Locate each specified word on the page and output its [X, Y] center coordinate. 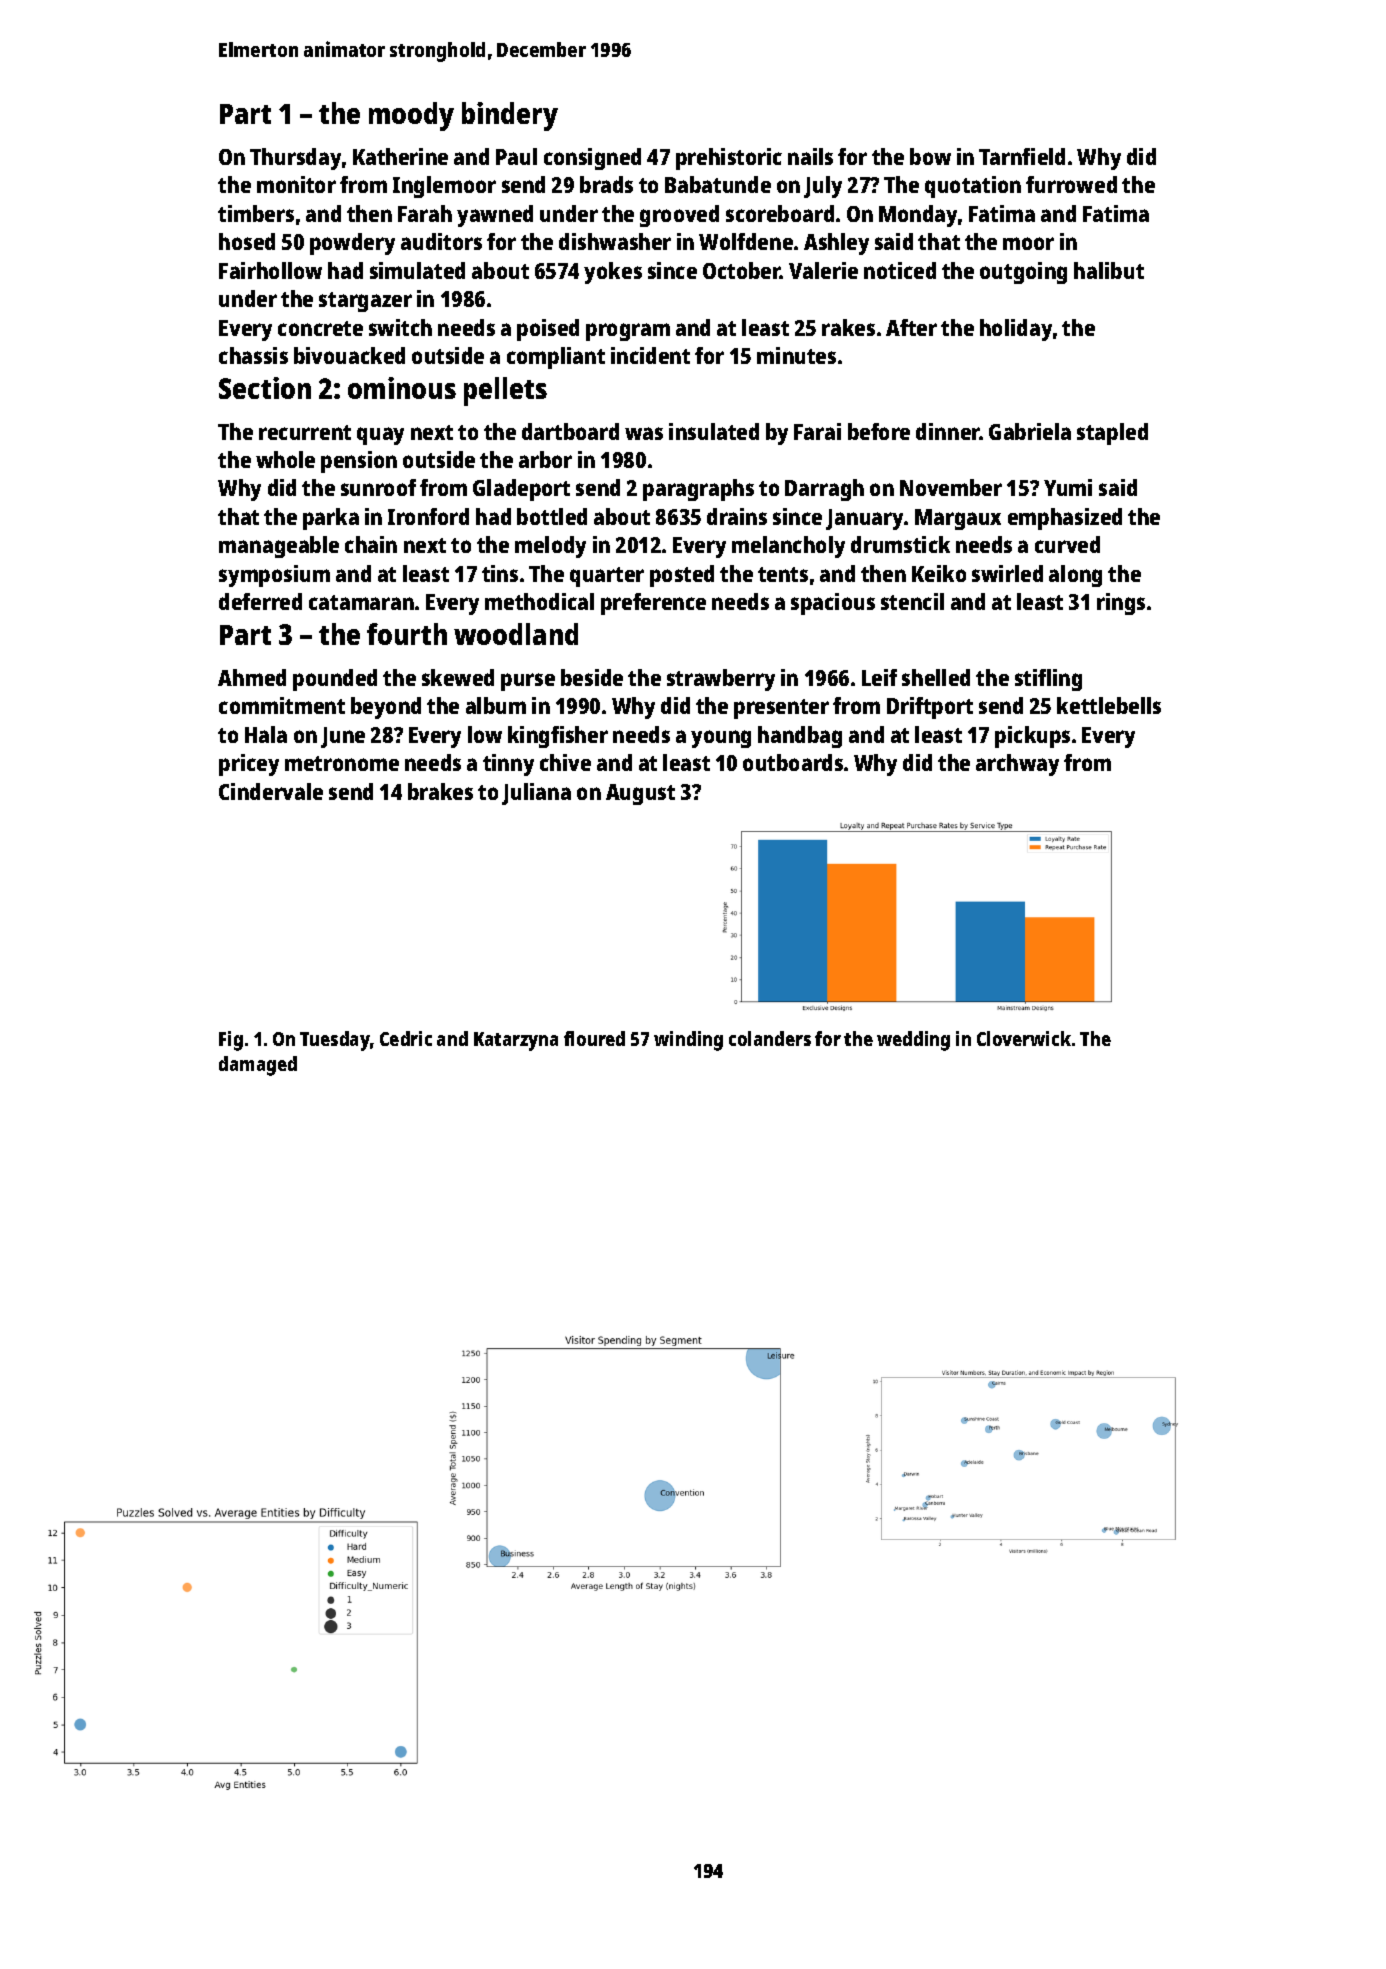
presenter [781, 709]
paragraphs [698, 490]
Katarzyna [516, 1041]
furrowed [1071, 184]
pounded [335, 680]
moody [411, 116]
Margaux [958, 519]
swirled [1007, 573]
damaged [258, 1066]
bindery [510, 116]
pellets [505, 391]
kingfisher [558, 737]
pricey [249, 765]
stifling [1048, 680]
